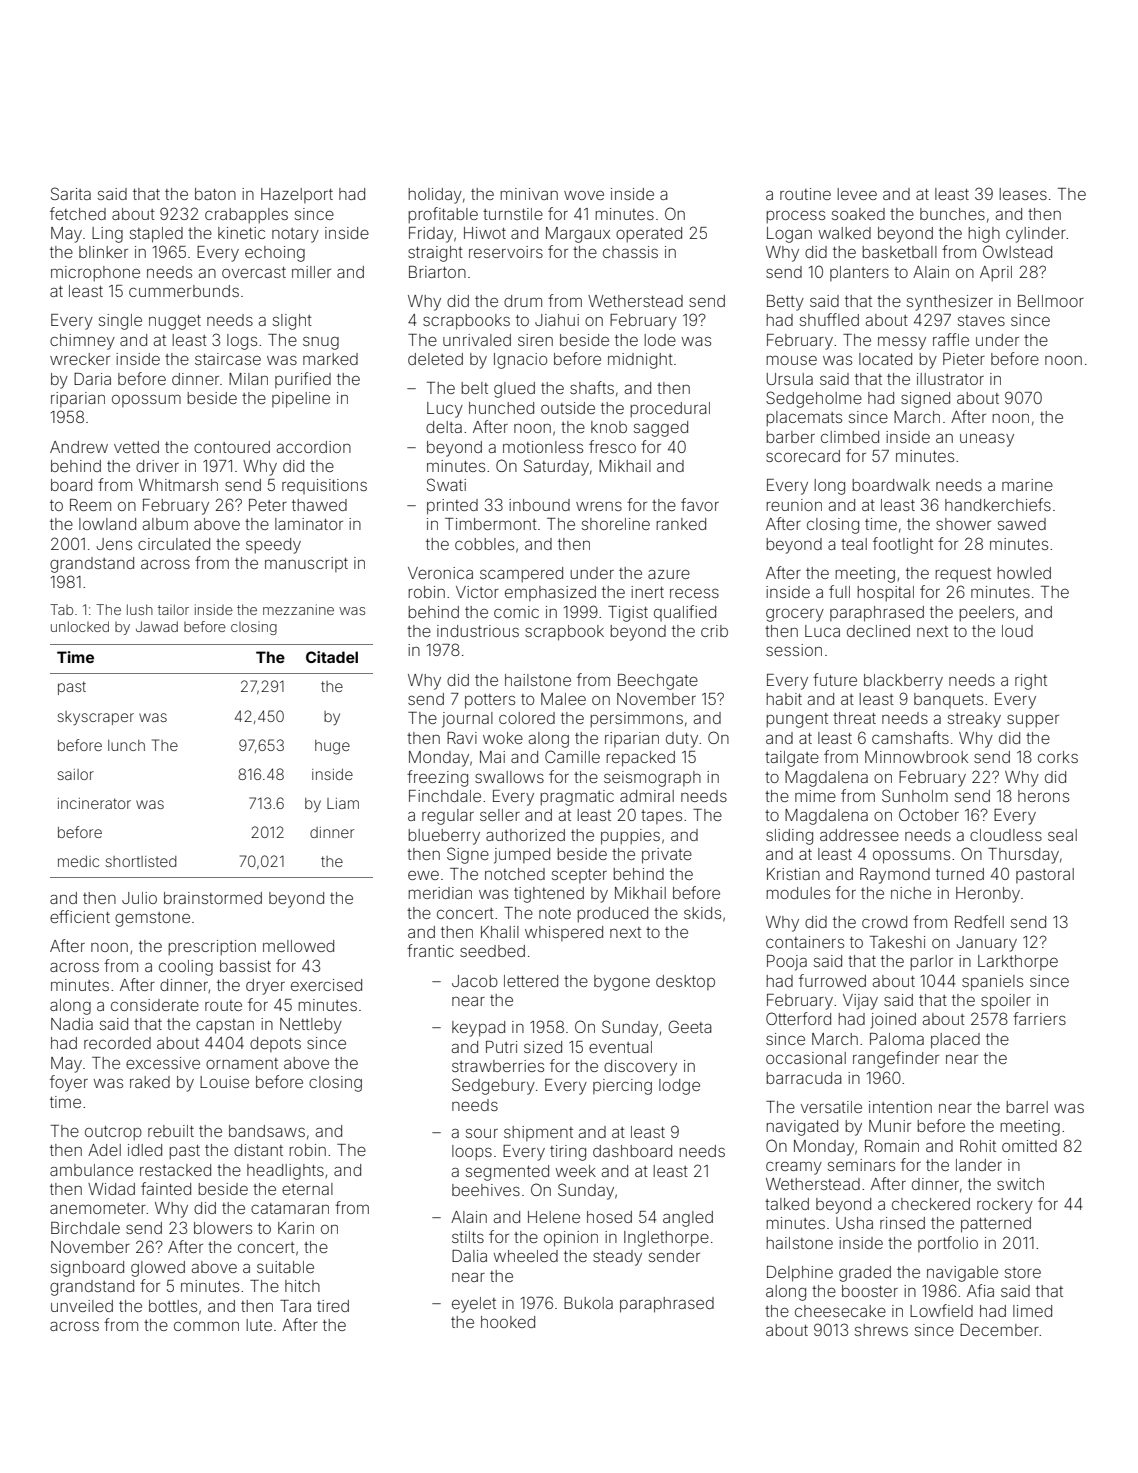 The height and width of the screenshot is (1473, 1138). What do you see at coordinates (82, 1306) in the screenshot?
I see `unveiled` at bounding box center [82, 1306].
